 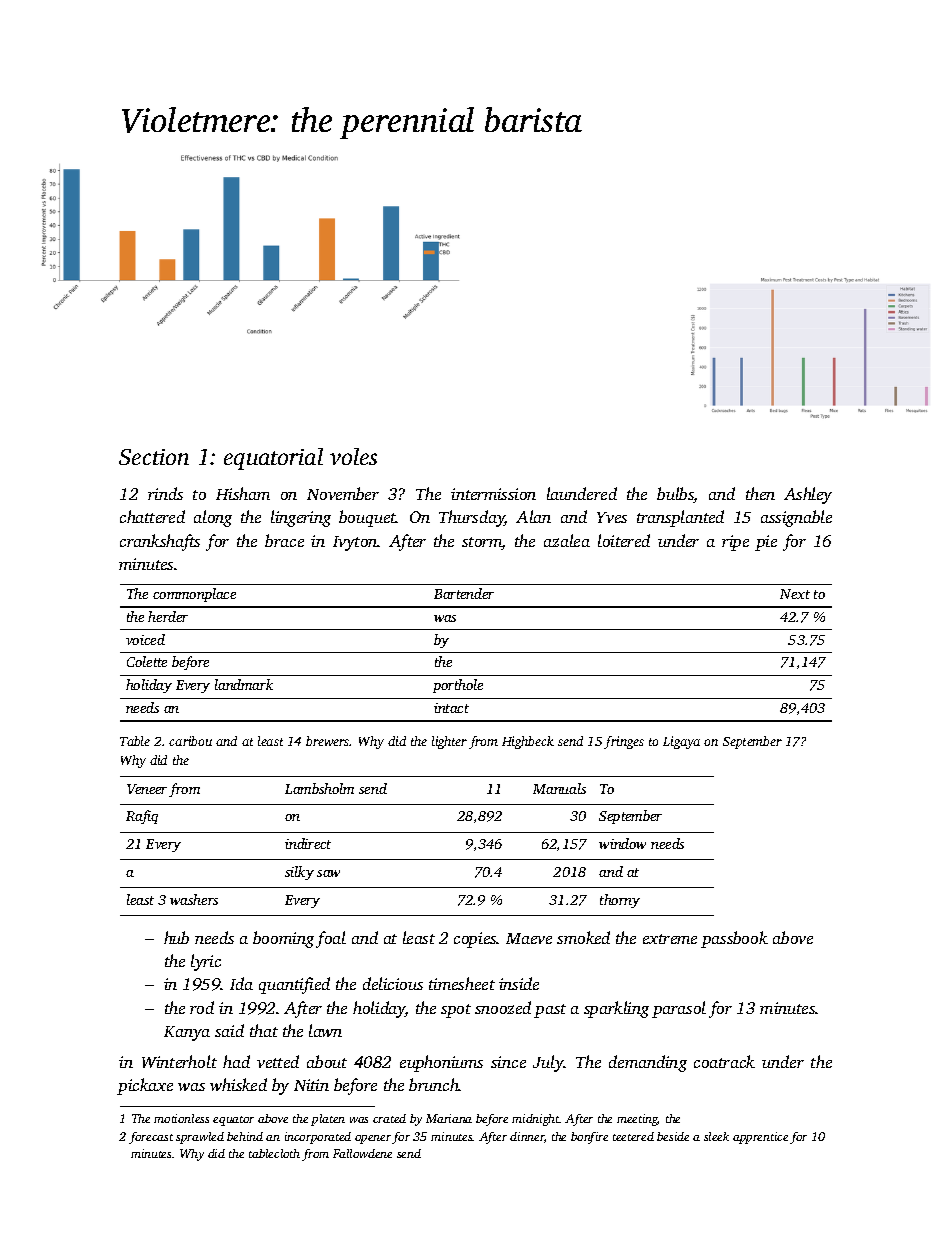 I want to click on intermission, so click(x=493, y=494).
